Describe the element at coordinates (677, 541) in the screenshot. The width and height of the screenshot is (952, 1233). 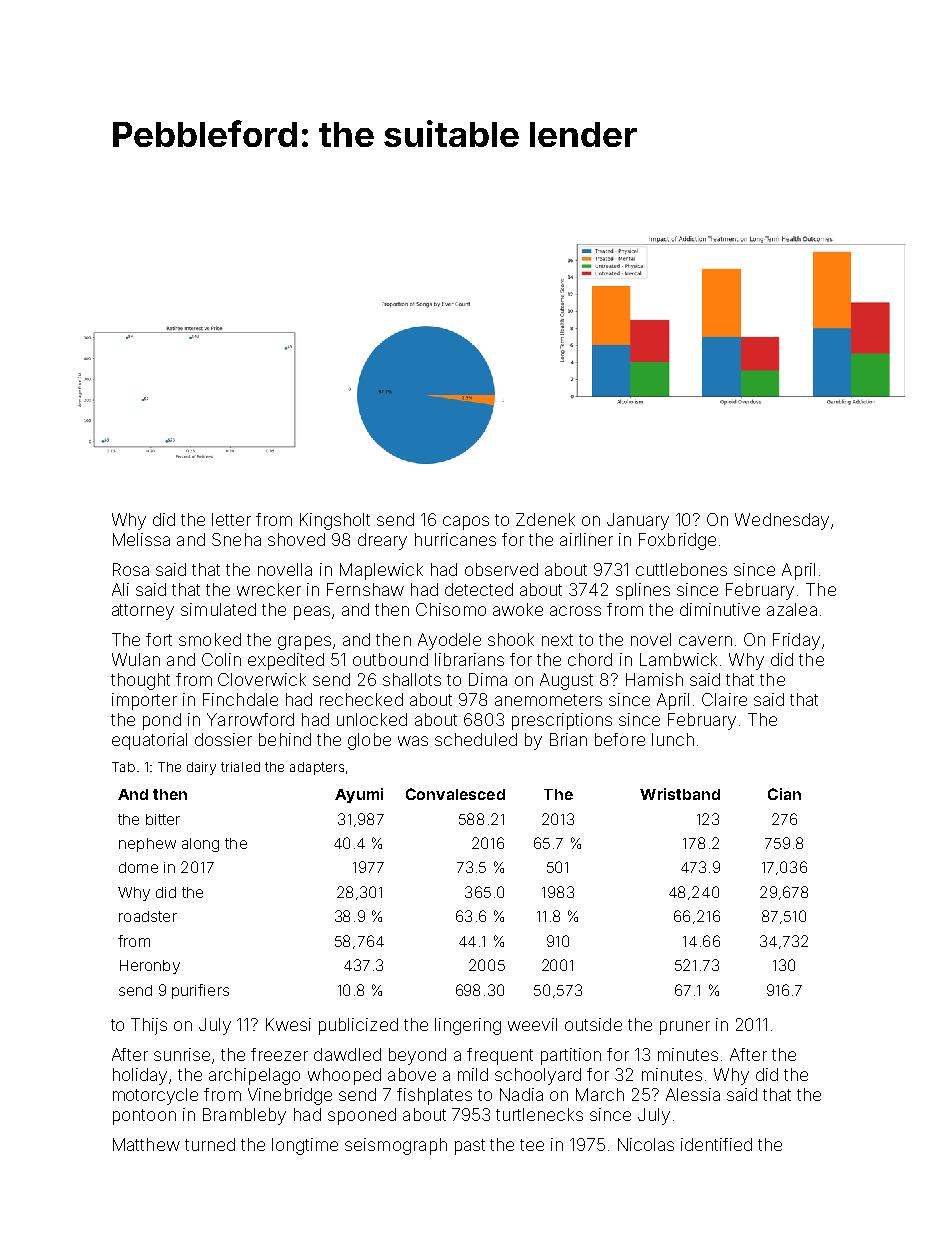
I see `Foxbridge` at that location.
